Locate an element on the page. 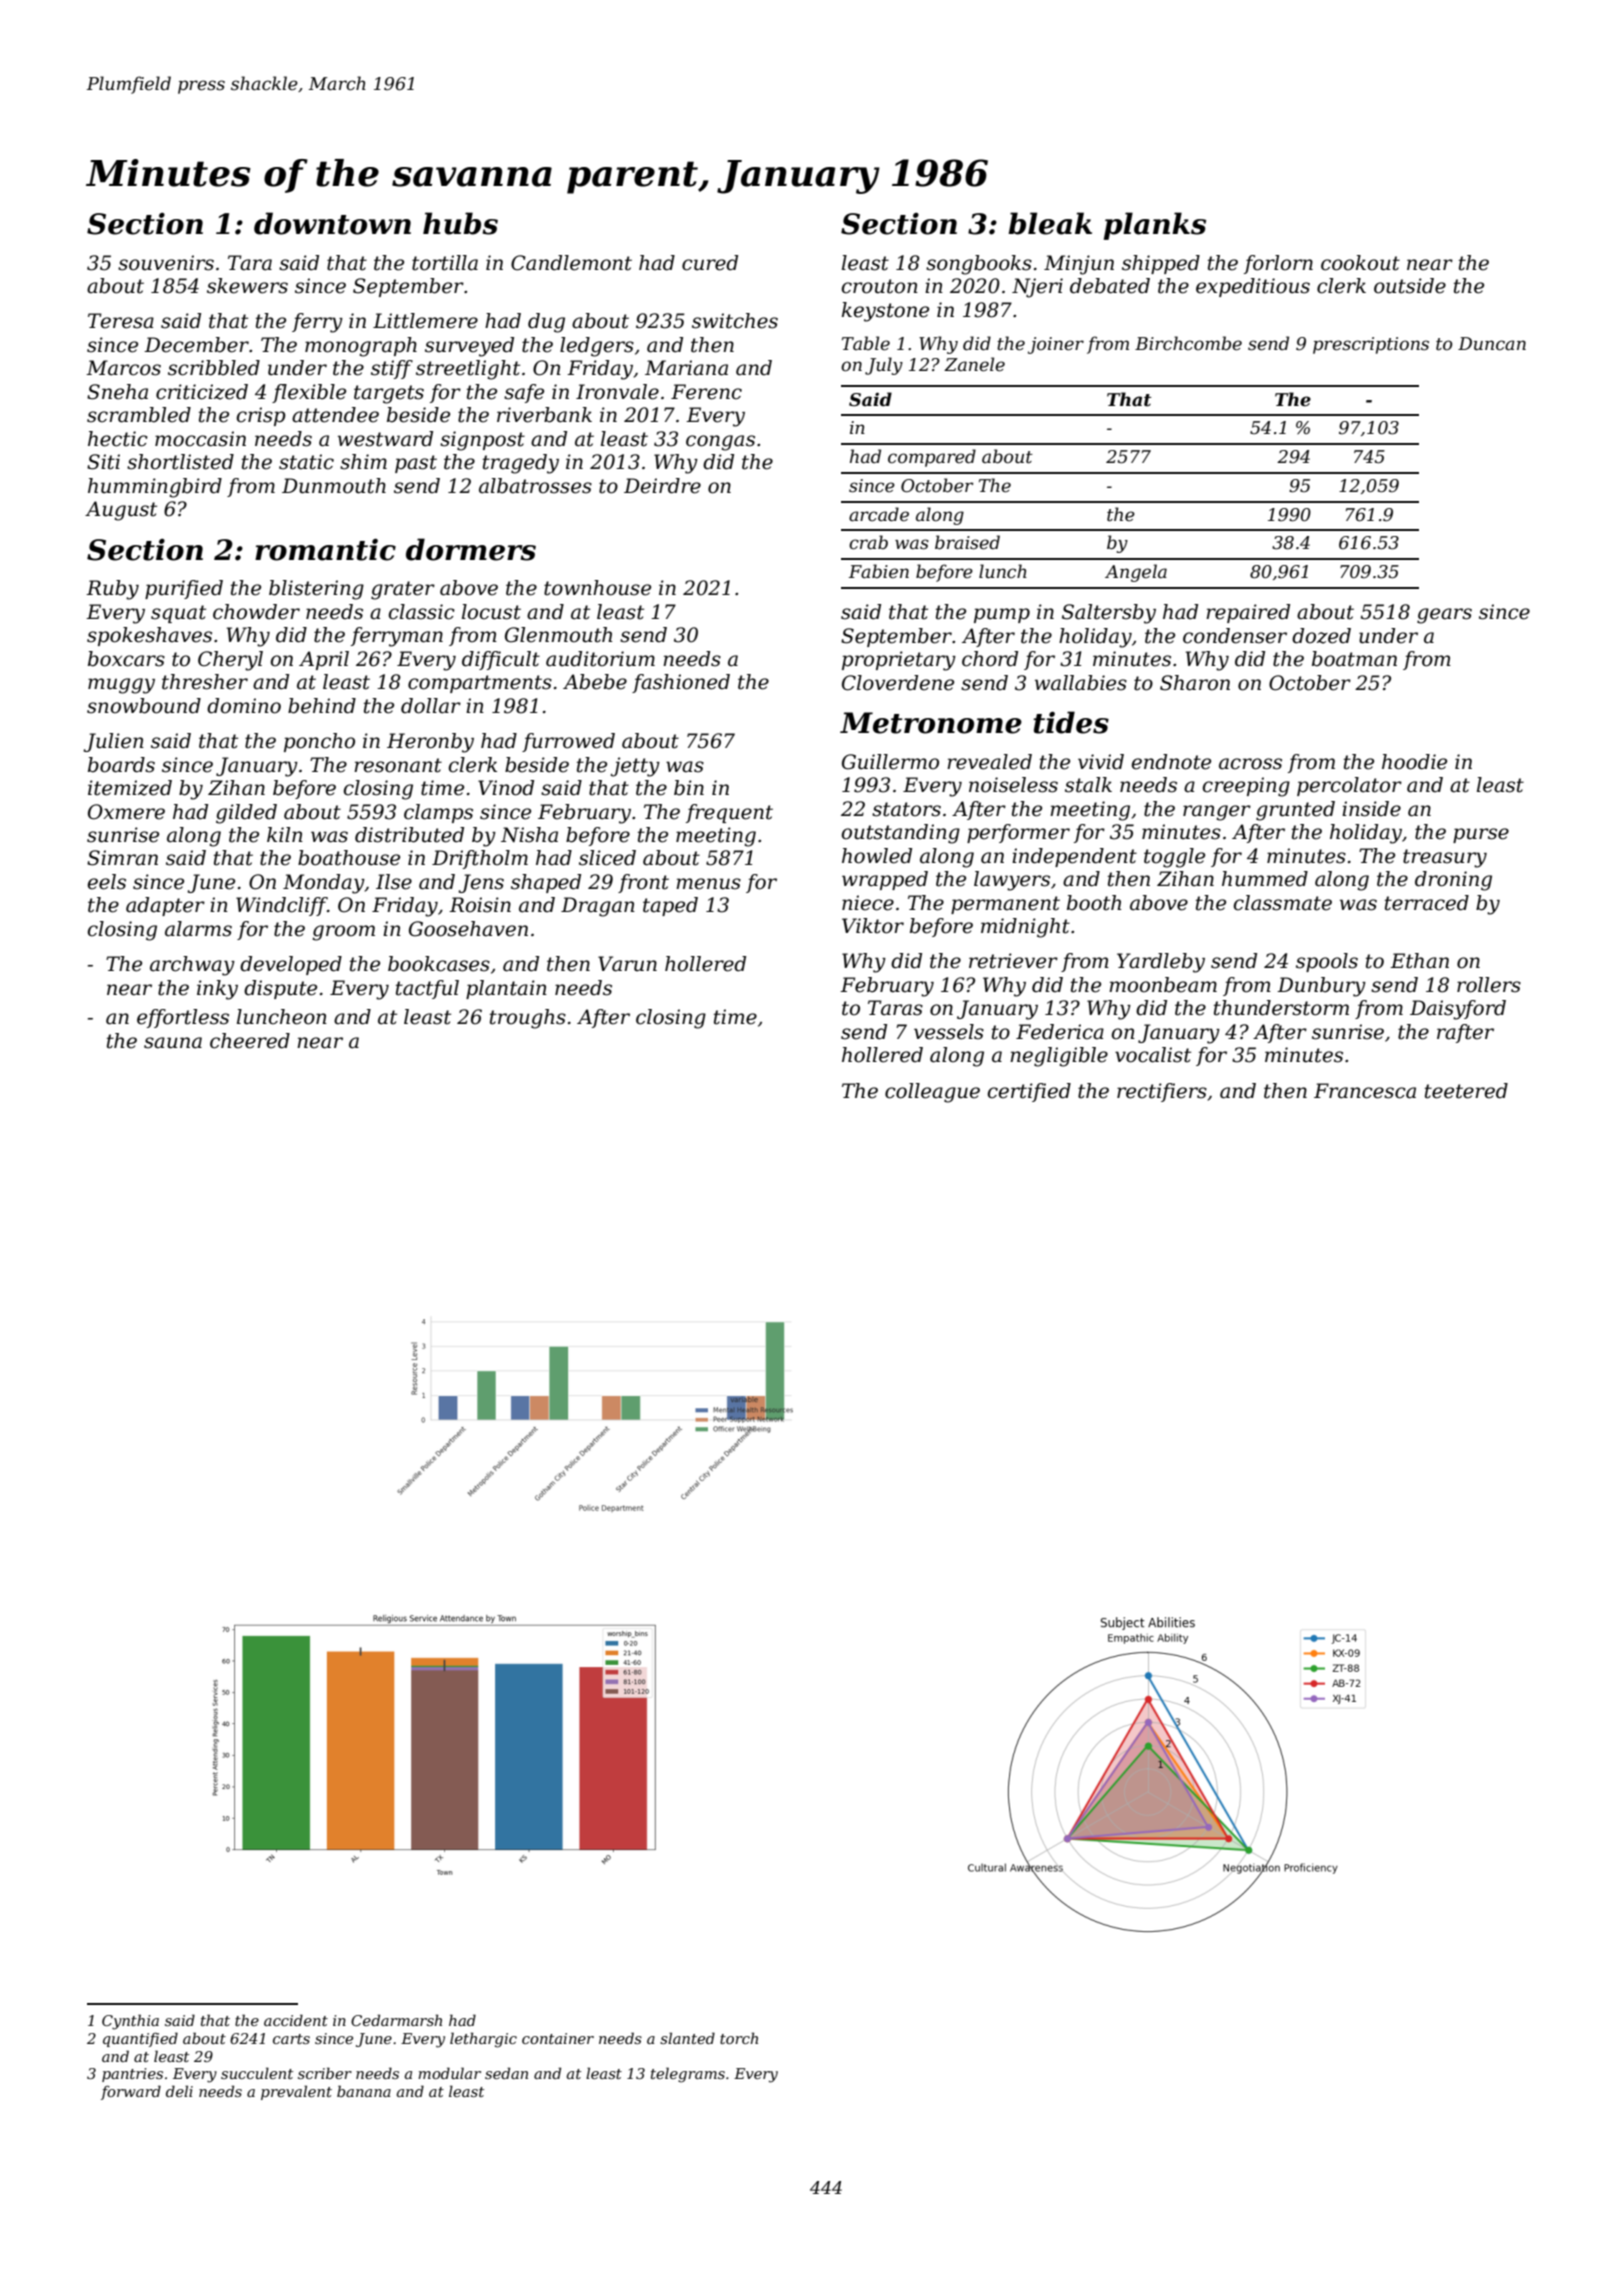 The height and width of the image is (2292, 1620). torch is located at coordinates (739, 2038).
